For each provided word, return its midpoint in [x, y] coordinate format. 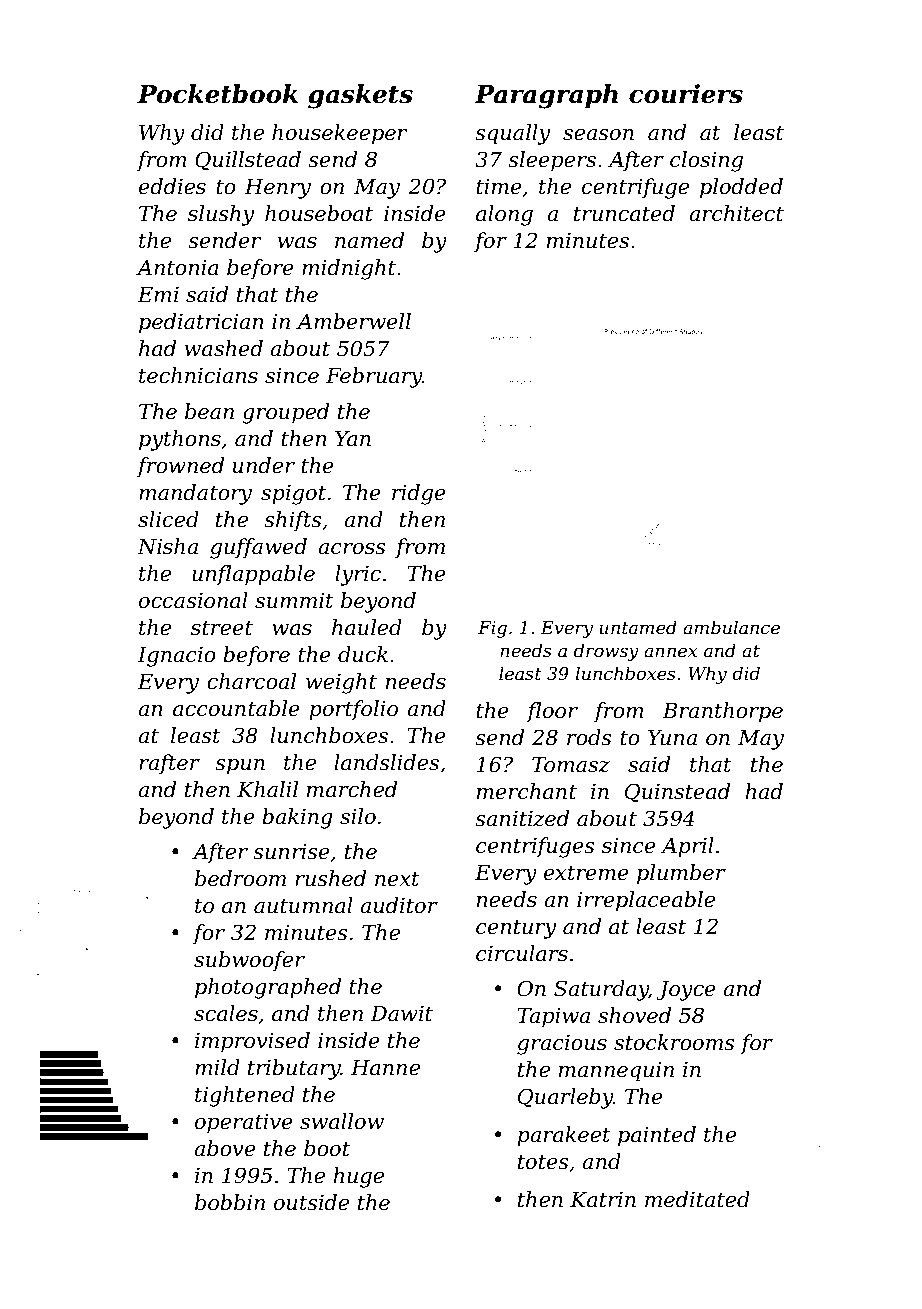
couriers [686, 94]
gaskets [360, 96]
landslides [386, 762]
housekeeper [340, 134]
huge [358, 1177]
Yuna [672, 738]
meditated [697, 1199]
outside [311, 1202]
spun [240, 767]
